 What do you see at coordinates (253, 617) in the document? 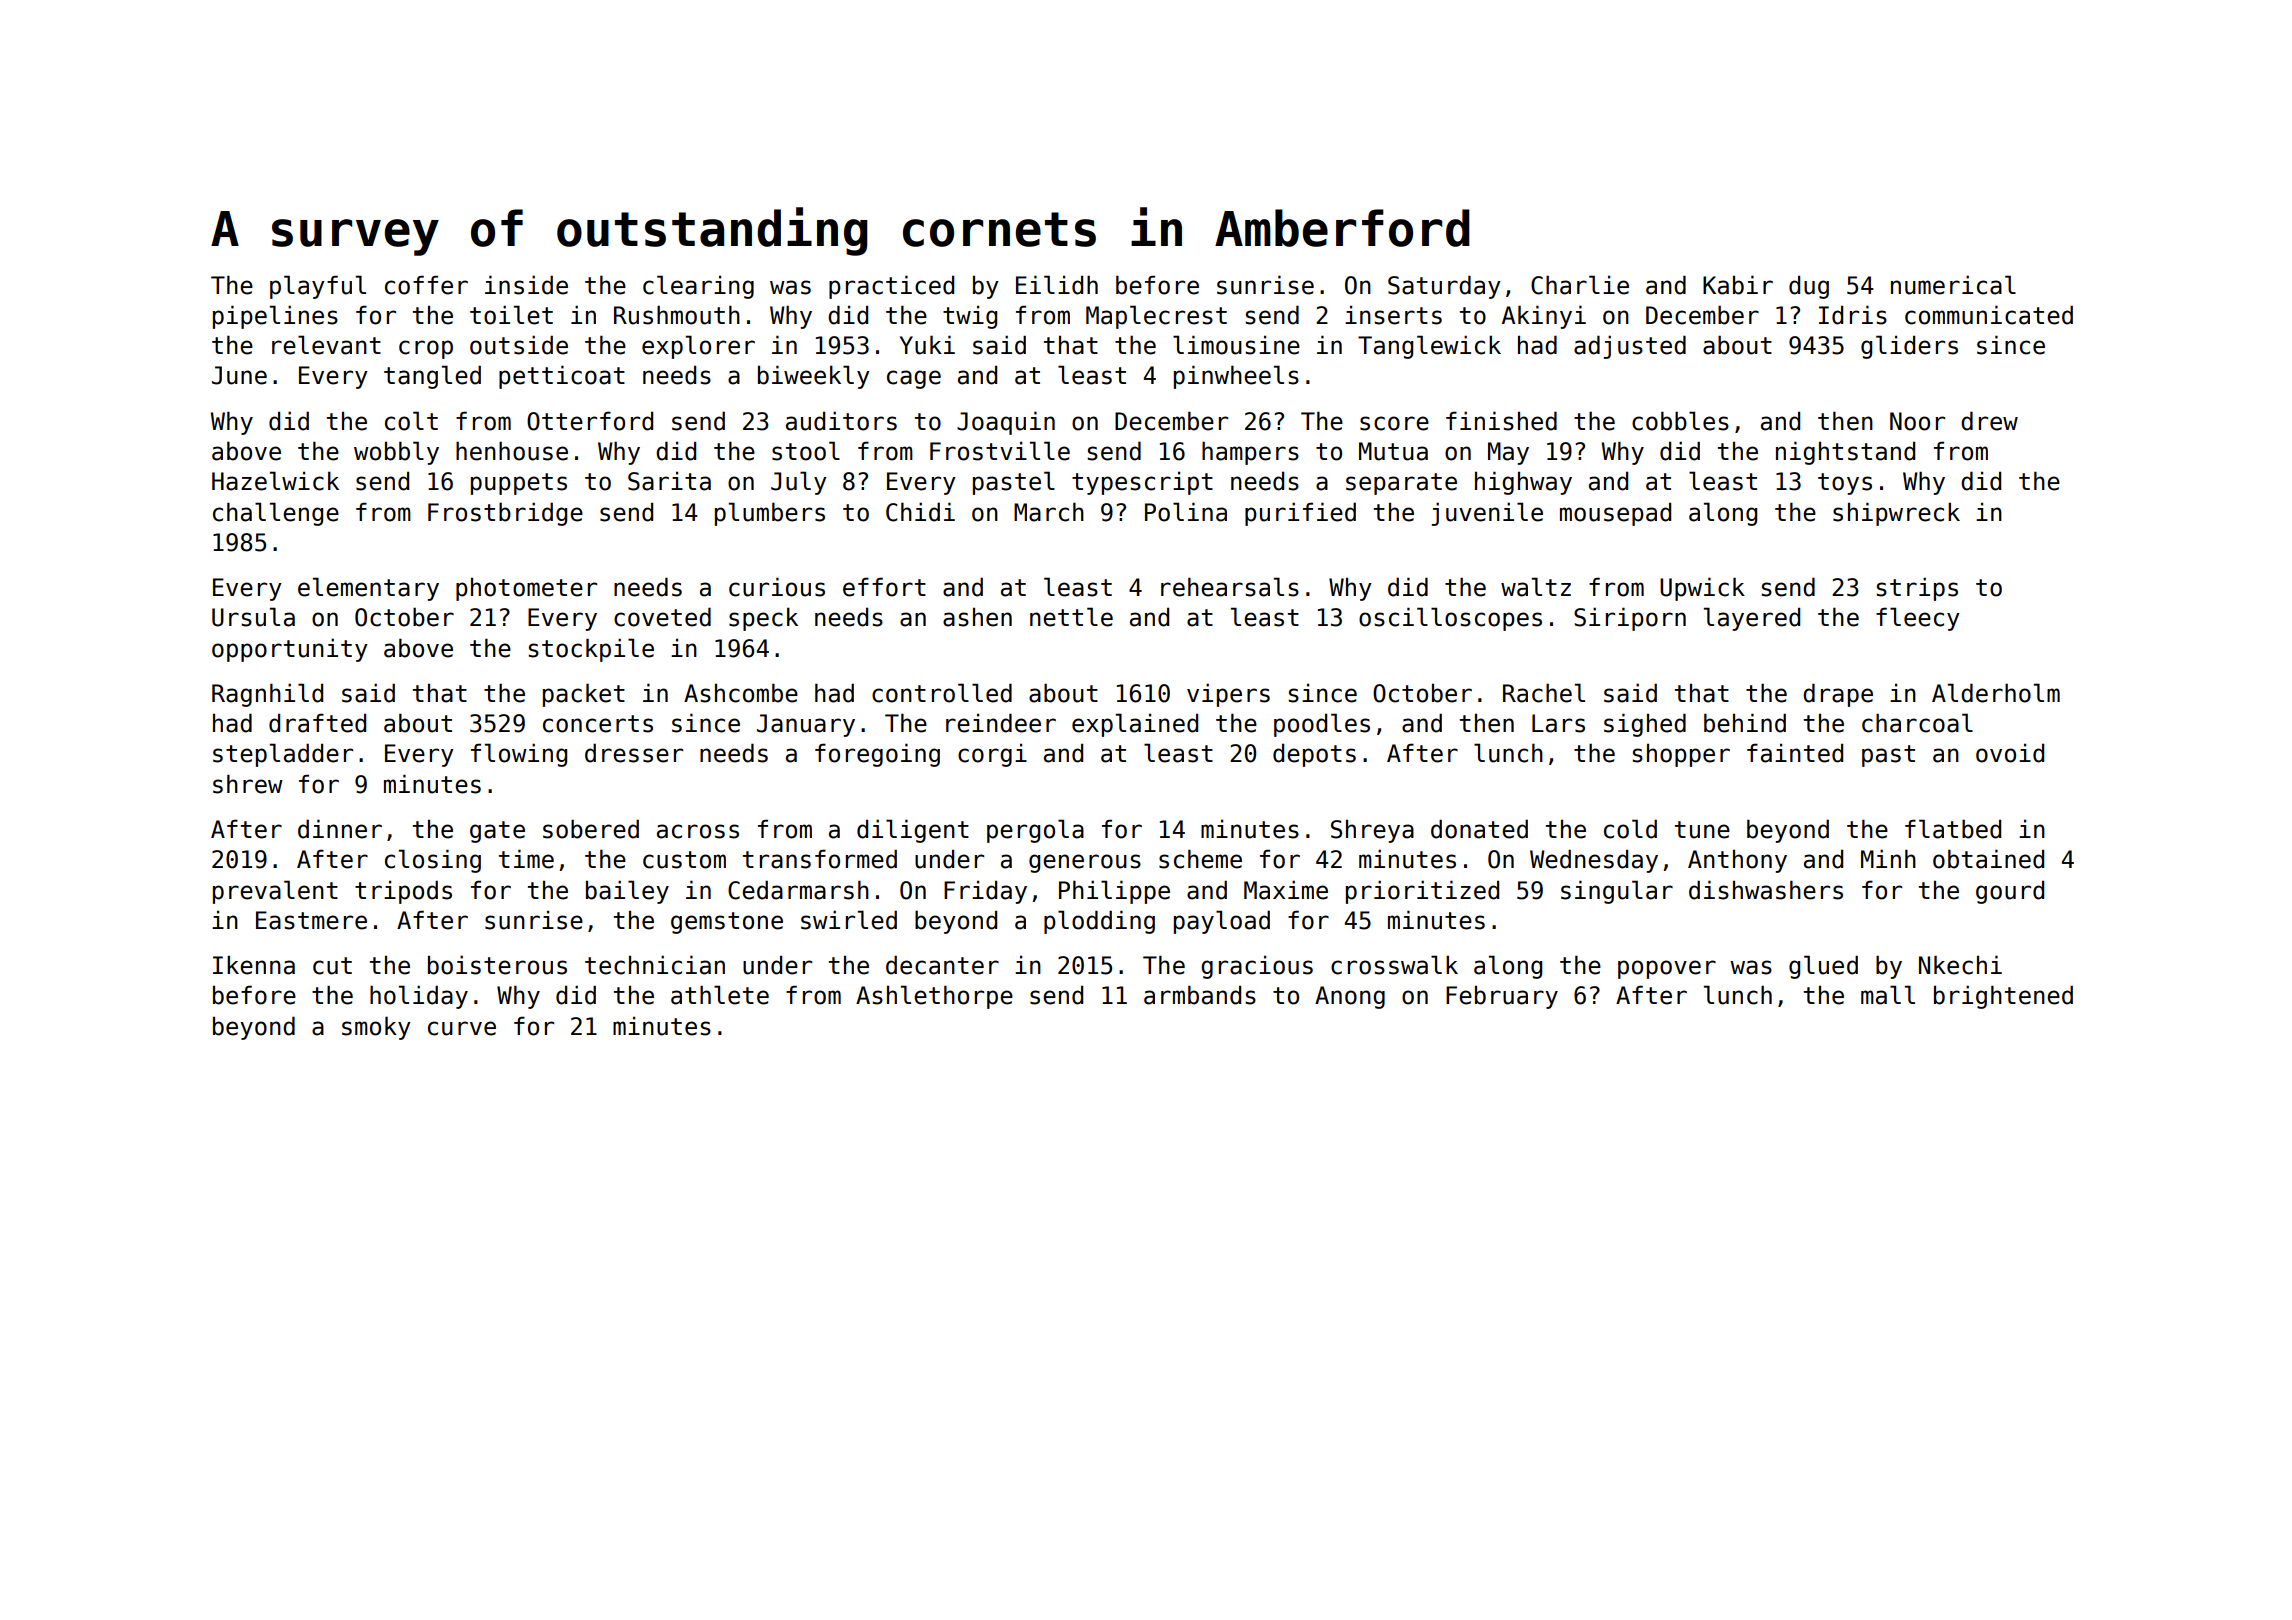
I see `Ursula` at bounding box center [253, 617].
